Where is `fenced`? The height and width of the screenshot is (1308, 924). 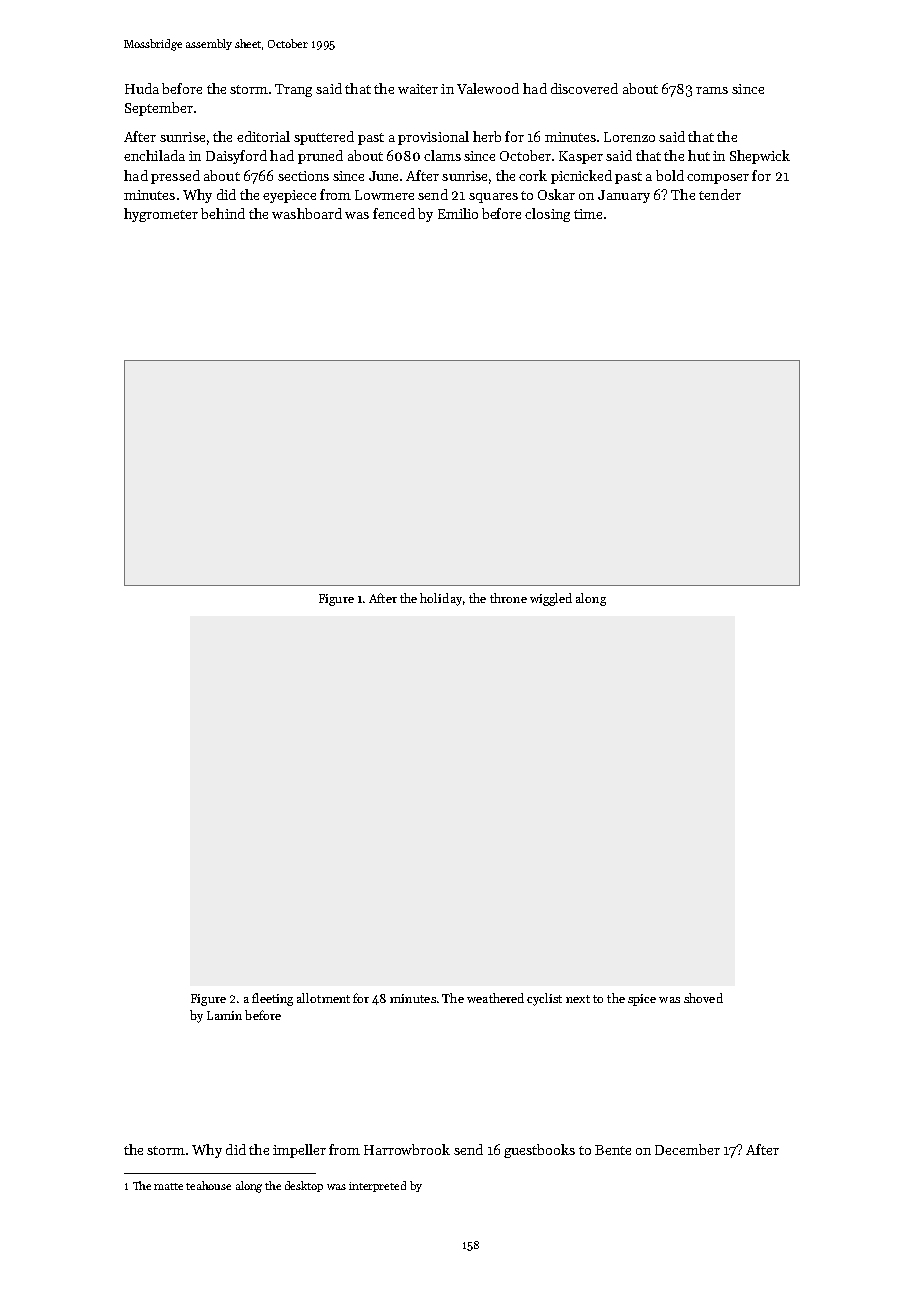 fenced is located at coordinates (394, 213).
